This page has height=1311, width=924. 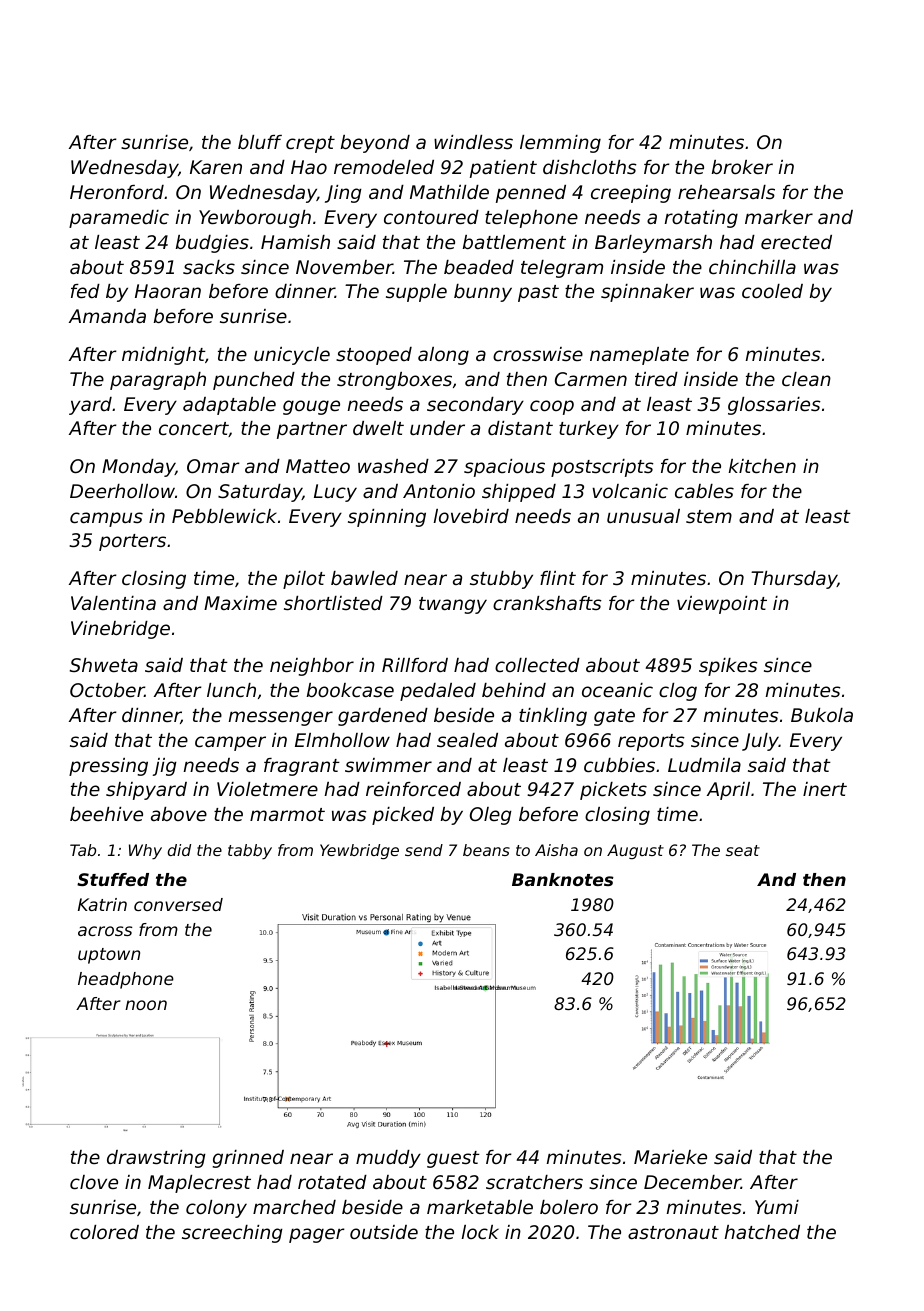 What do you see at coordinates (617, 690) in the page?
I see `oceanic` at bounding box center [617, 690].
